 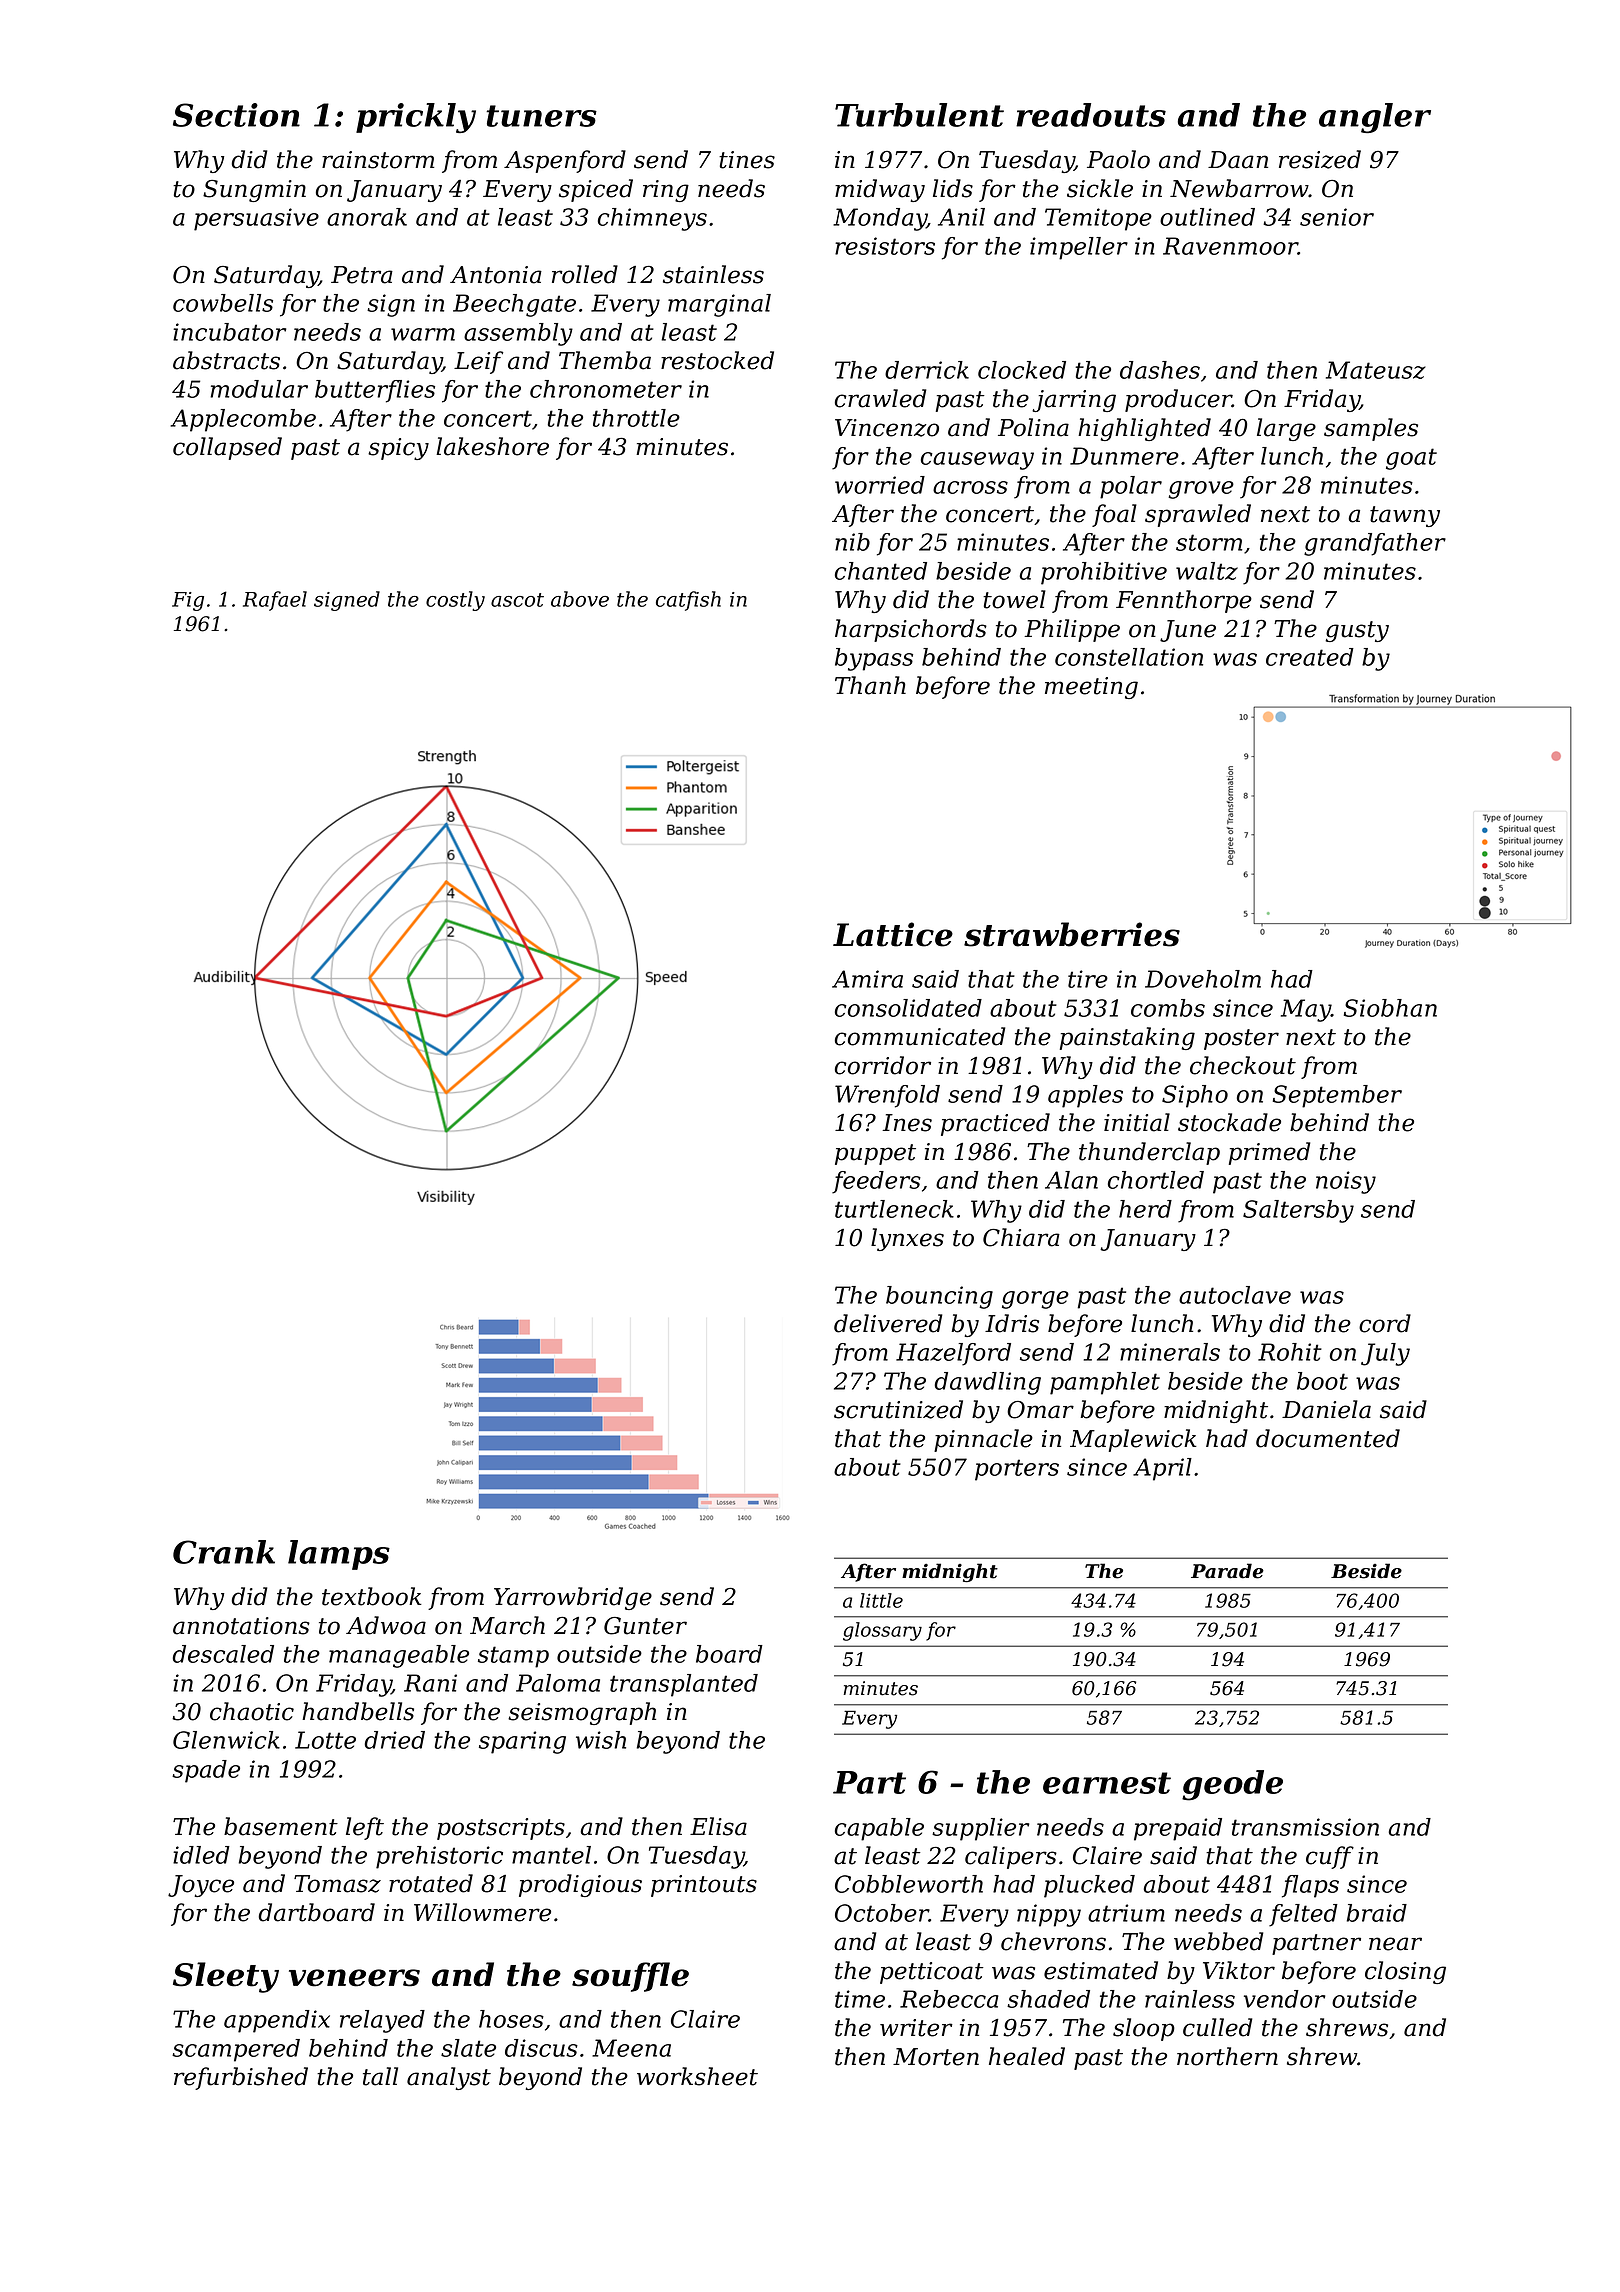 What do you see at coordinates (697, 2076) in the image?
I see `worksheet` at bounding box center [697, 2076].
